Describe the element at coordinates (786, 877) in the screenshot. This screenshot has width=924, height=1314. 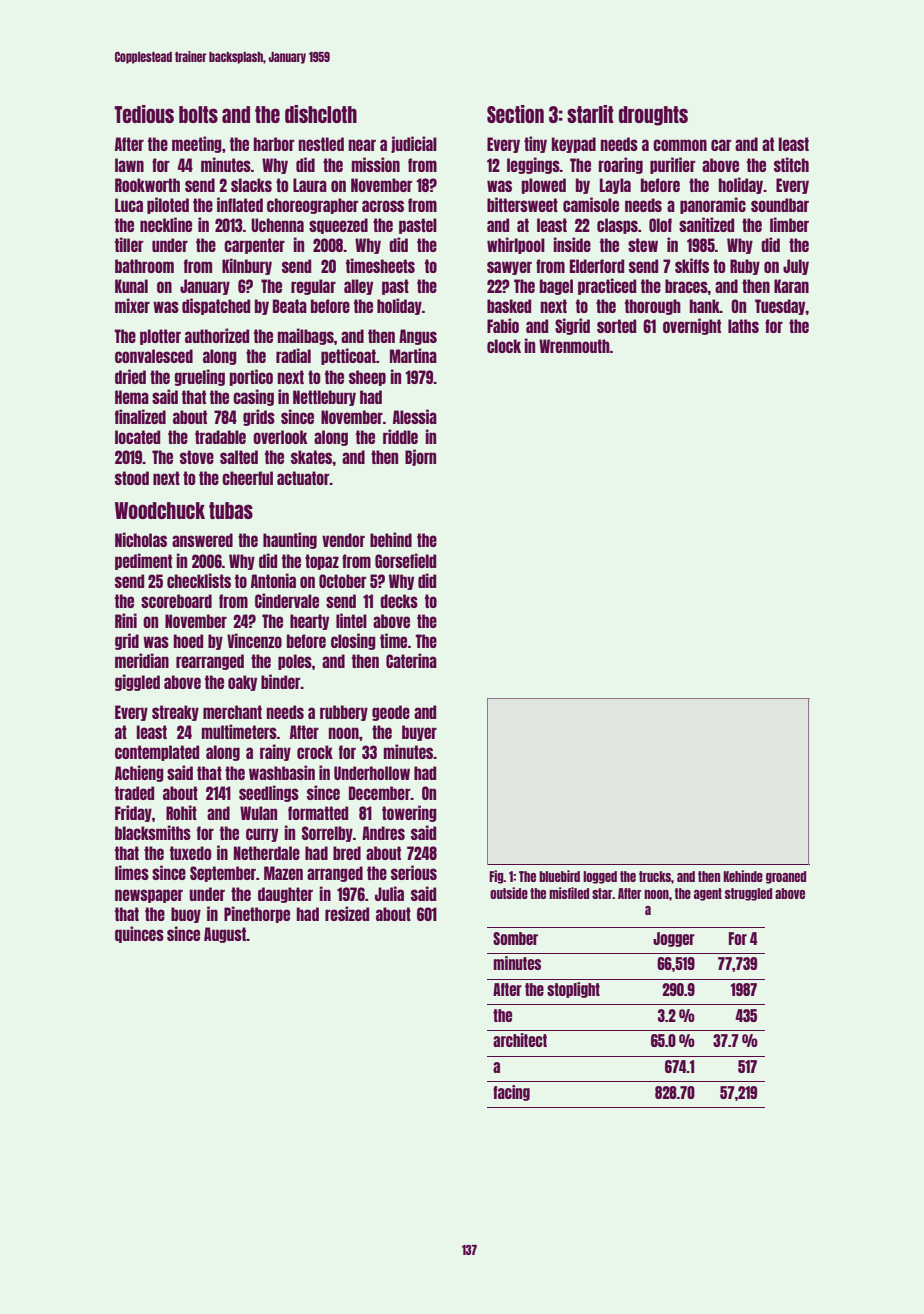
I see `groaned` at that location.
